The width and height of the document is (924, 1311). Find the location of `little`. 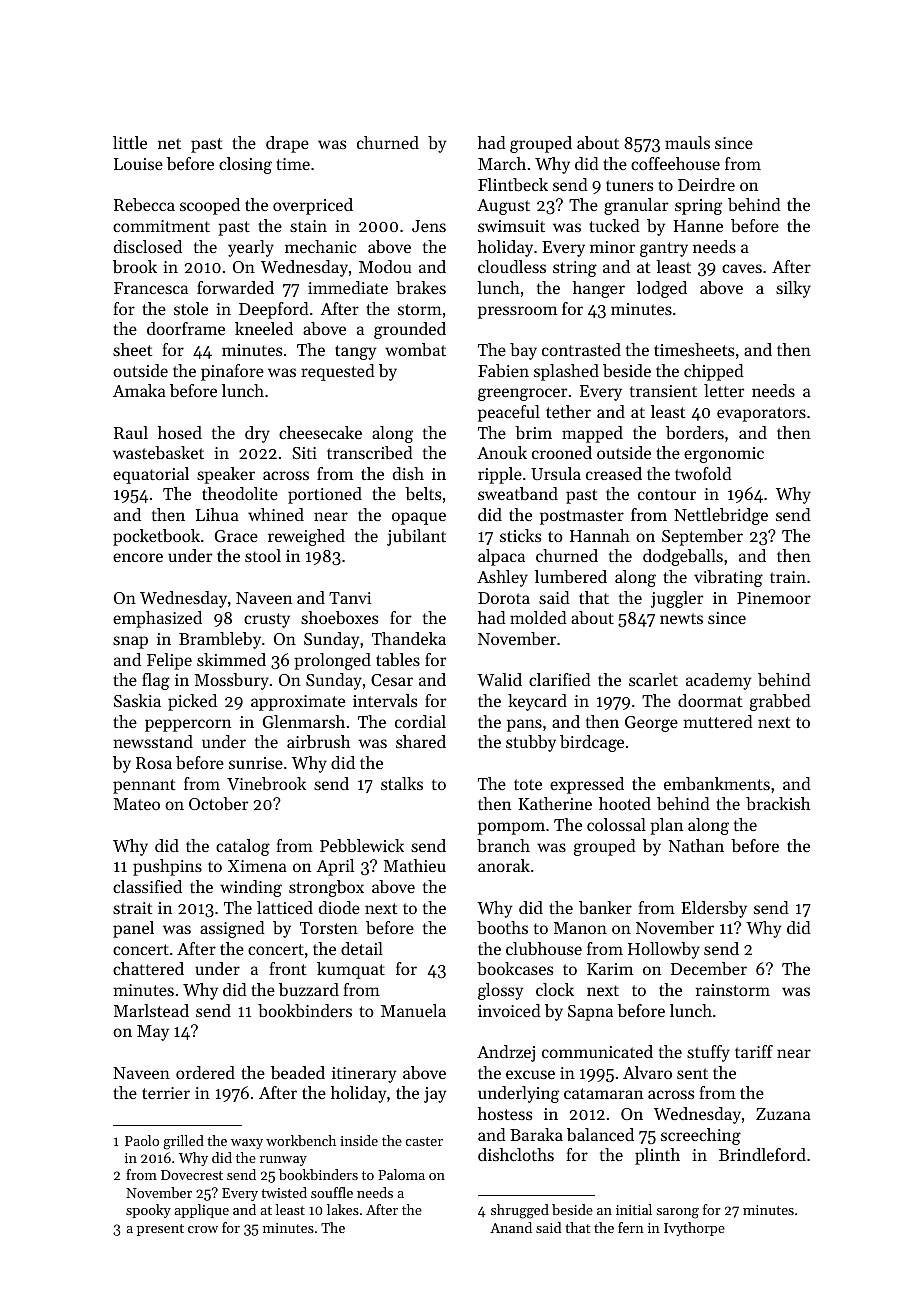

little is located at coordinates (130, 142).
